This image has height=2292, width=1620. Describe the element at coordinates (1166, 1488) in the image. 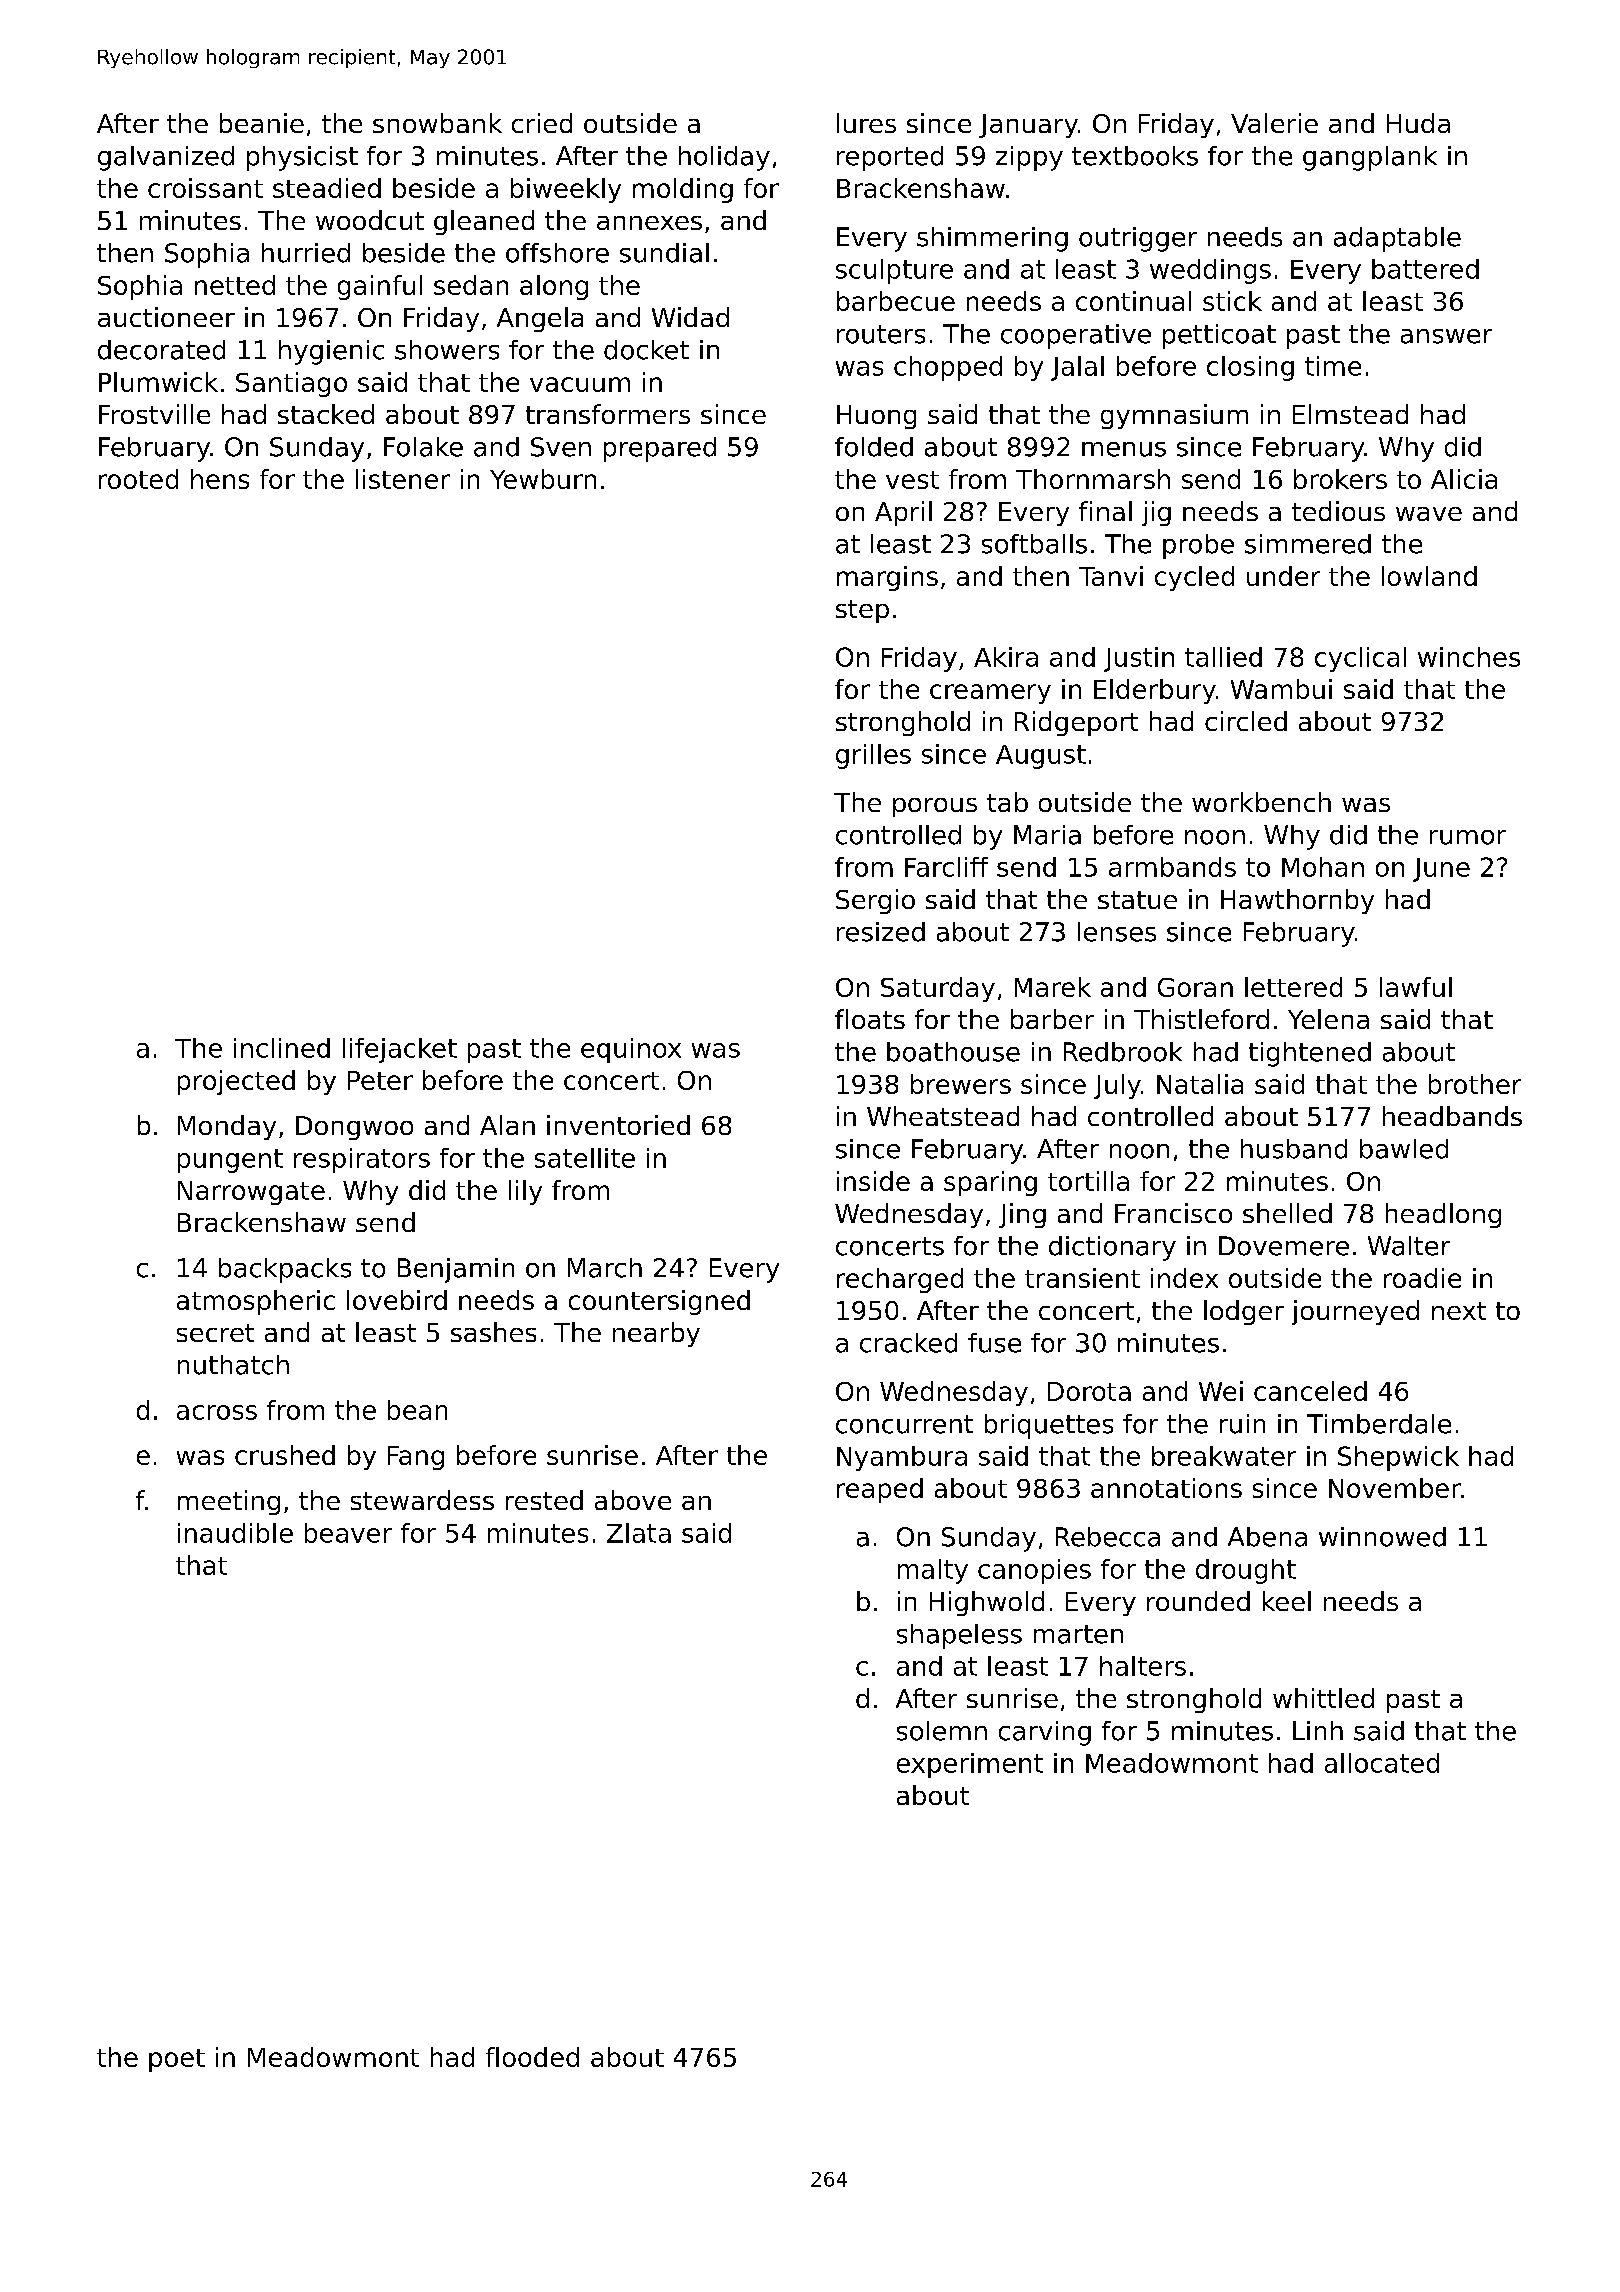

I see `annotations` at that location.
